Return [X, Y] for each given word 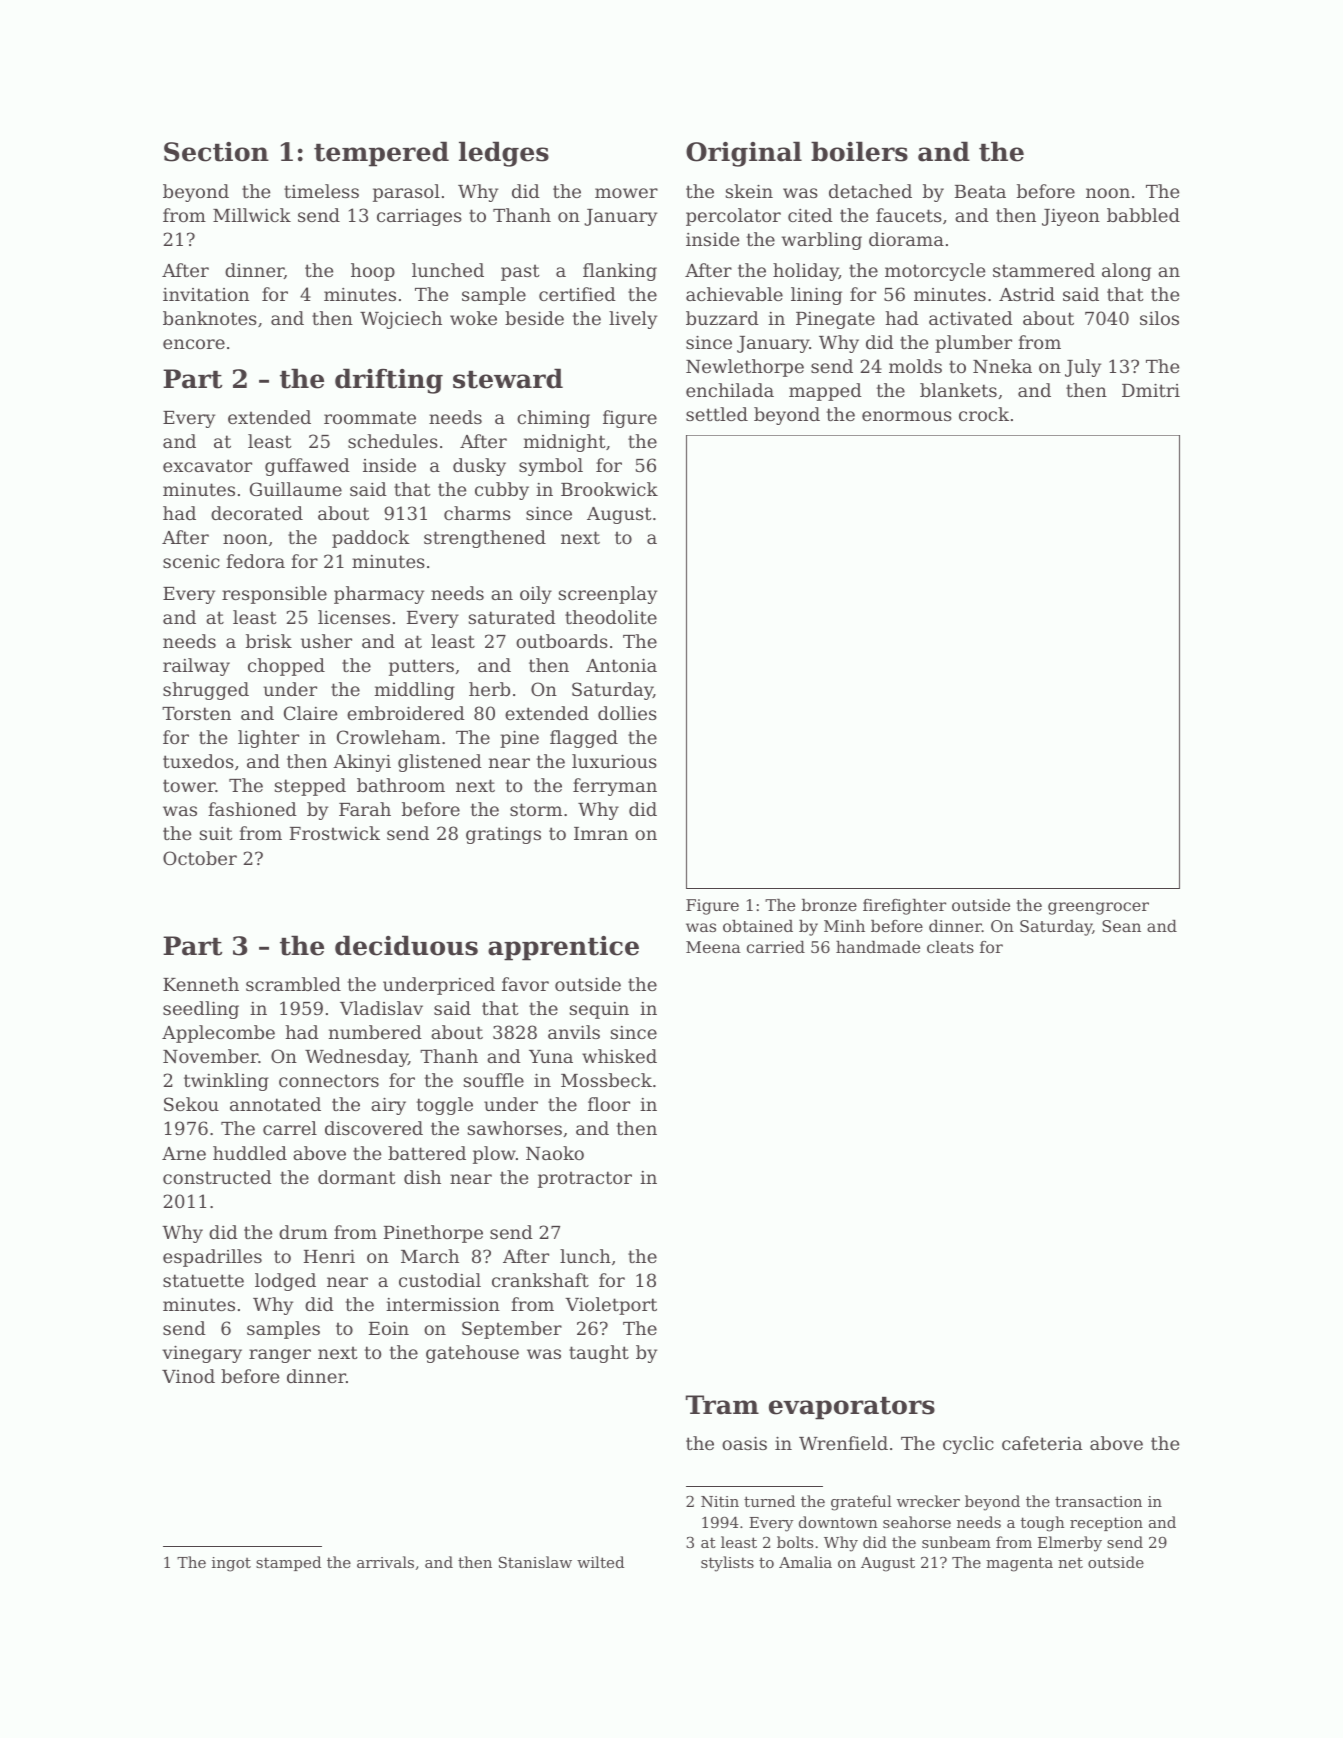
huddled [250, 1153]
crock [984, 414]
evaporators [852, 1408]
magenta [1019, 1564]
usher [326, 641]
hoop [373, 272]
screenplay [608, 595]
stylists [727, 1564]
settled [717, 414]
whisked [619, 1056]
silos [1159, 318]
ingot [231, 1564]
